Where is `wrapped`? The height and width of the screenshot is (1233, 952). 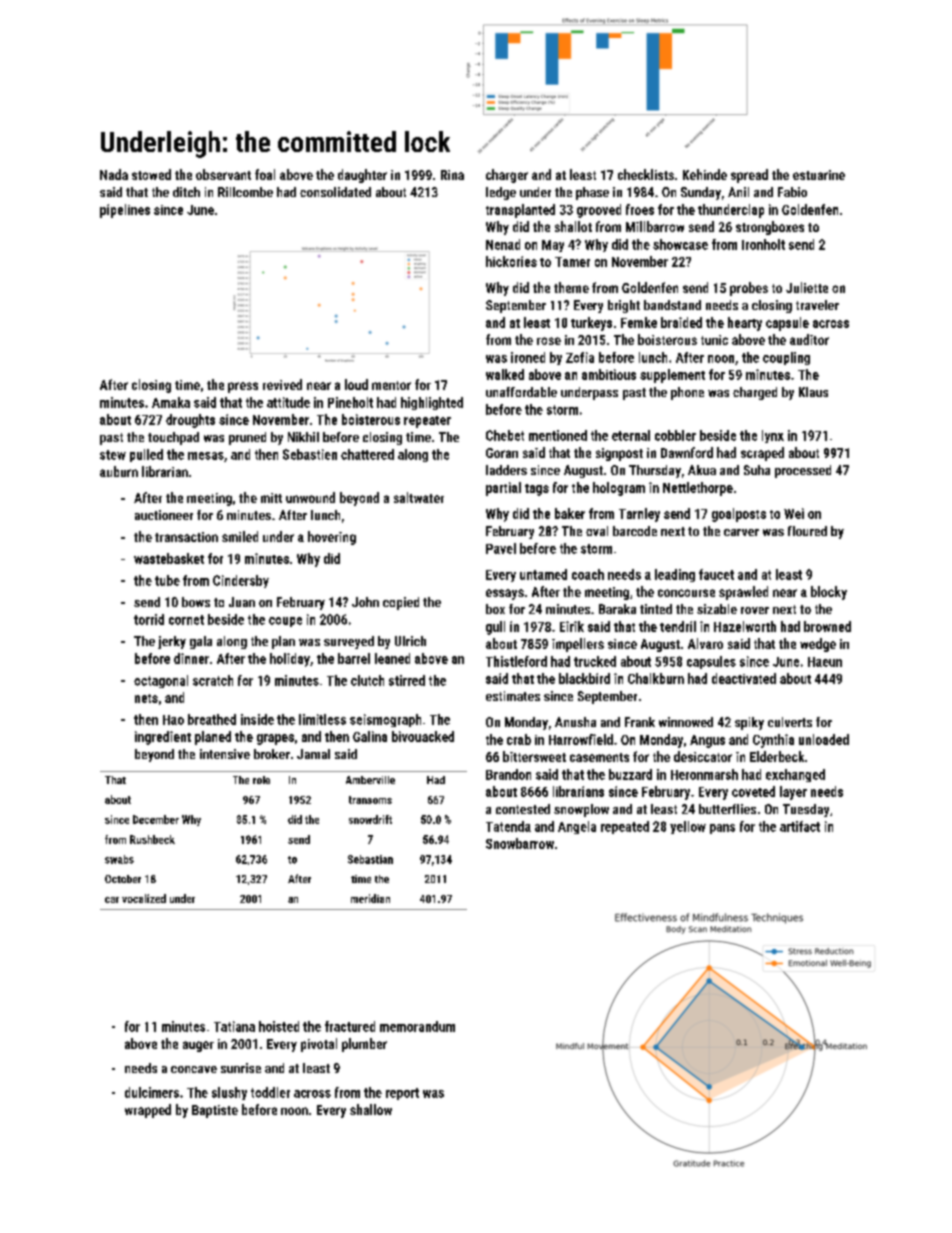 wrapped is located at coordinates (148, 1111).
